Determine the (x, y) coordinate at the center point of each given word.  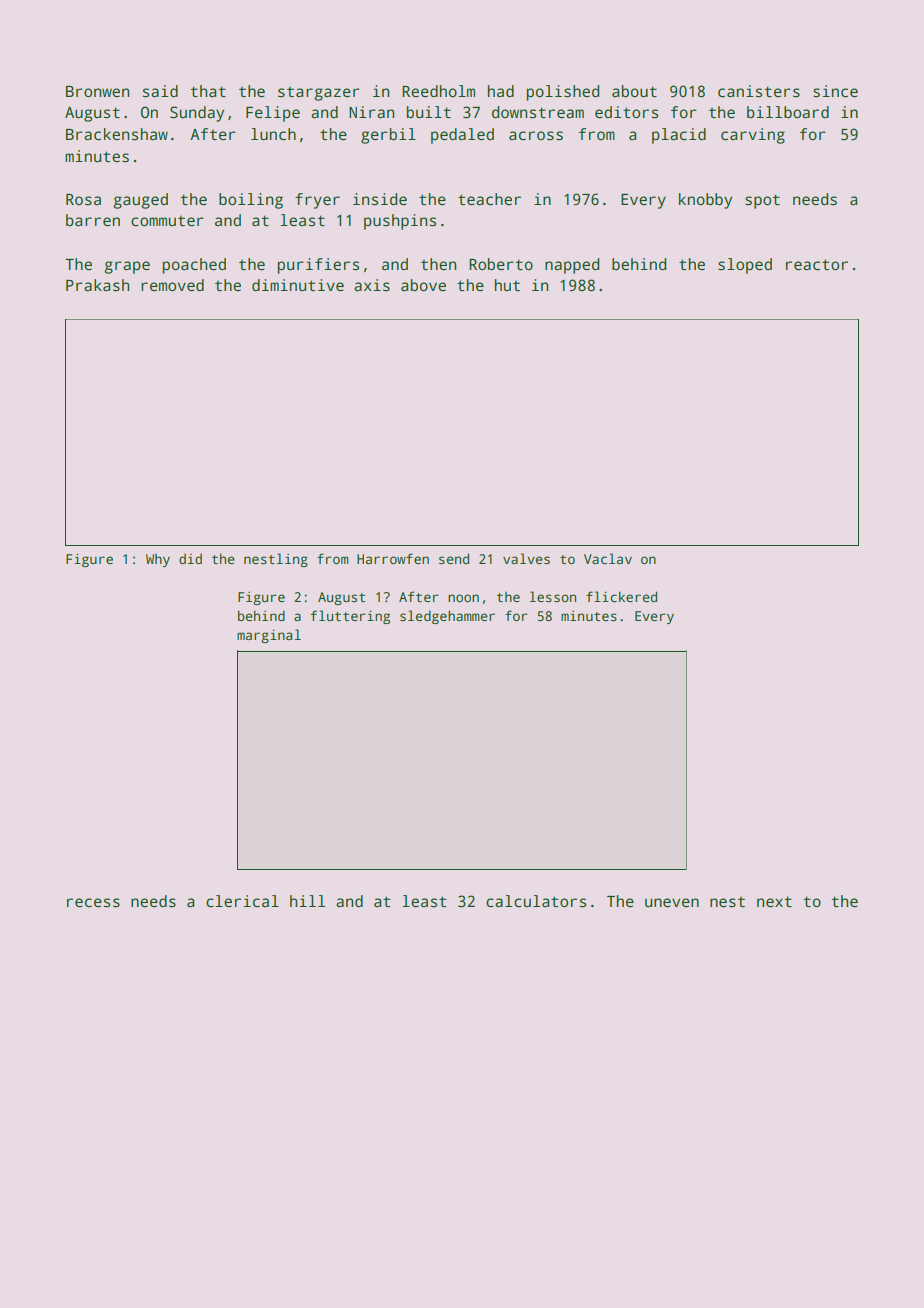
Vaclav (608, 558)
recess (93, 903)
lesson (553, 596)
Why (158, 560)
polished (563, 93)
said (160, 91)
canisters (759, 91)
